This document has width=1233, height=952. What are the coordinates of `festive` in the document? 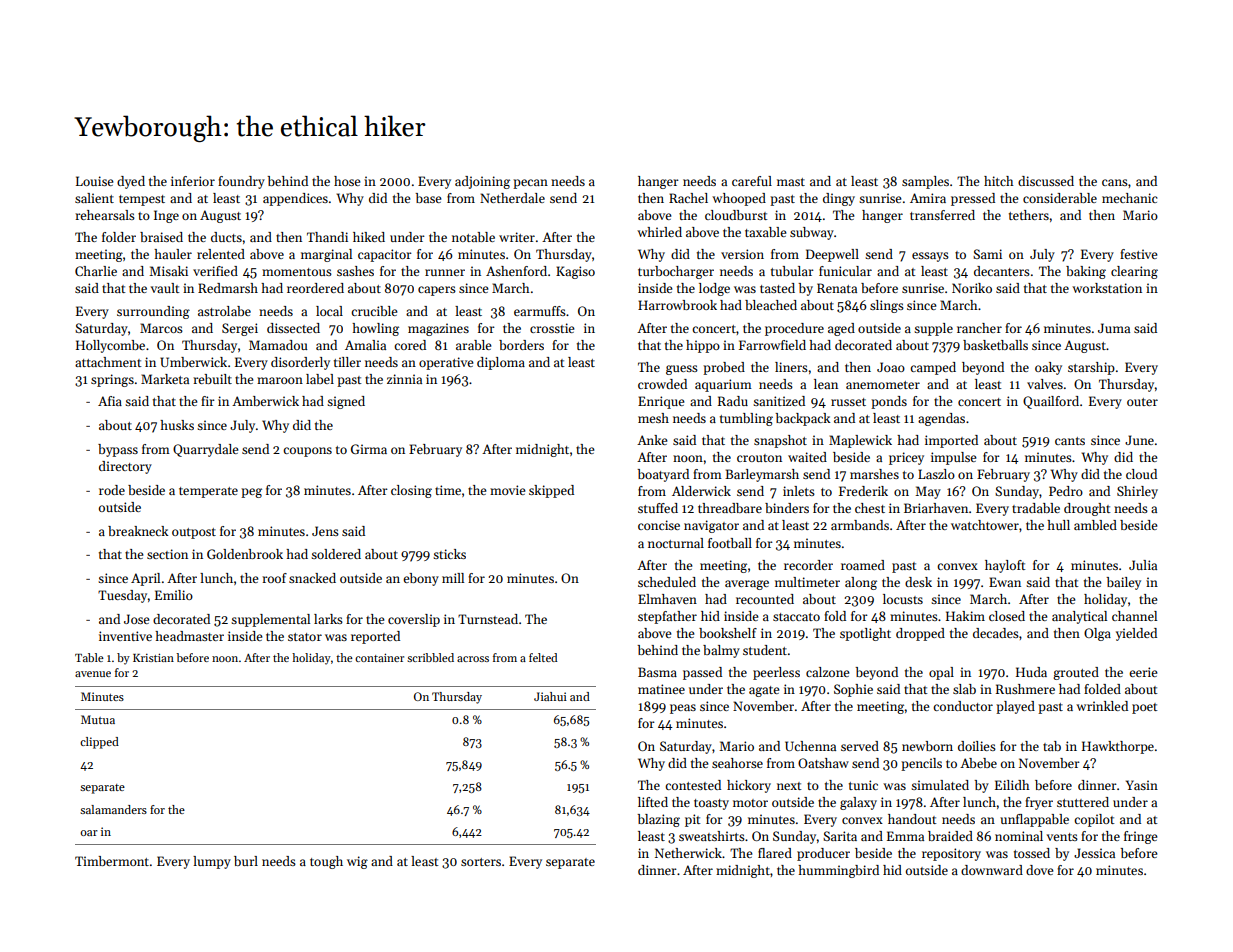 It's located at (1138, 254).
